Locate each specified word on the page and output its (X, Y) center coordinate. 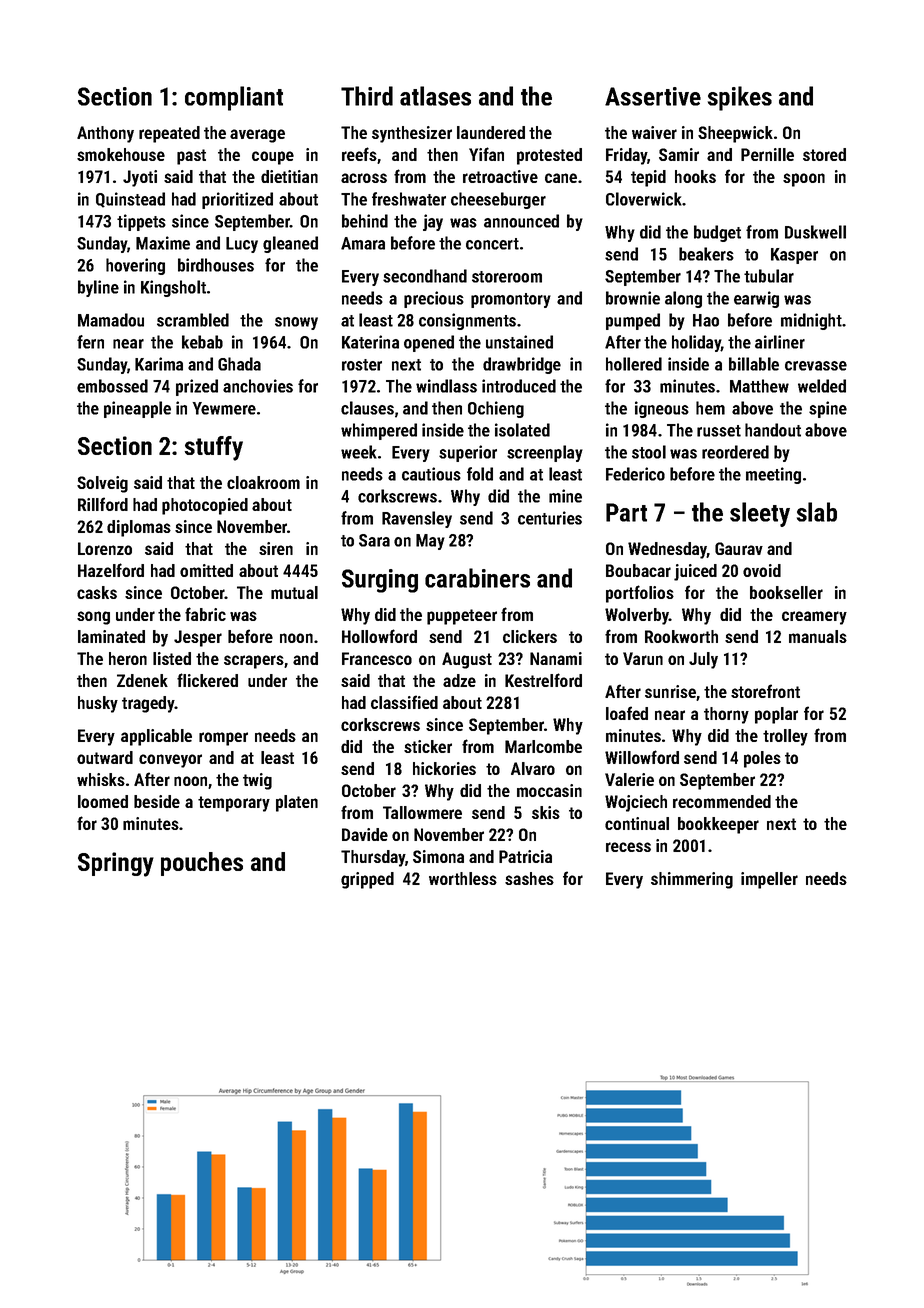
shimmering (692, 880)
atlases (435, 96)
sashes (529, 878)
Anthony (105, 134)
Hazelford (111, 570)
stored (824, 154)
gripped (367, 880)
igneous (662, 409)
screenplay (545, 453)
